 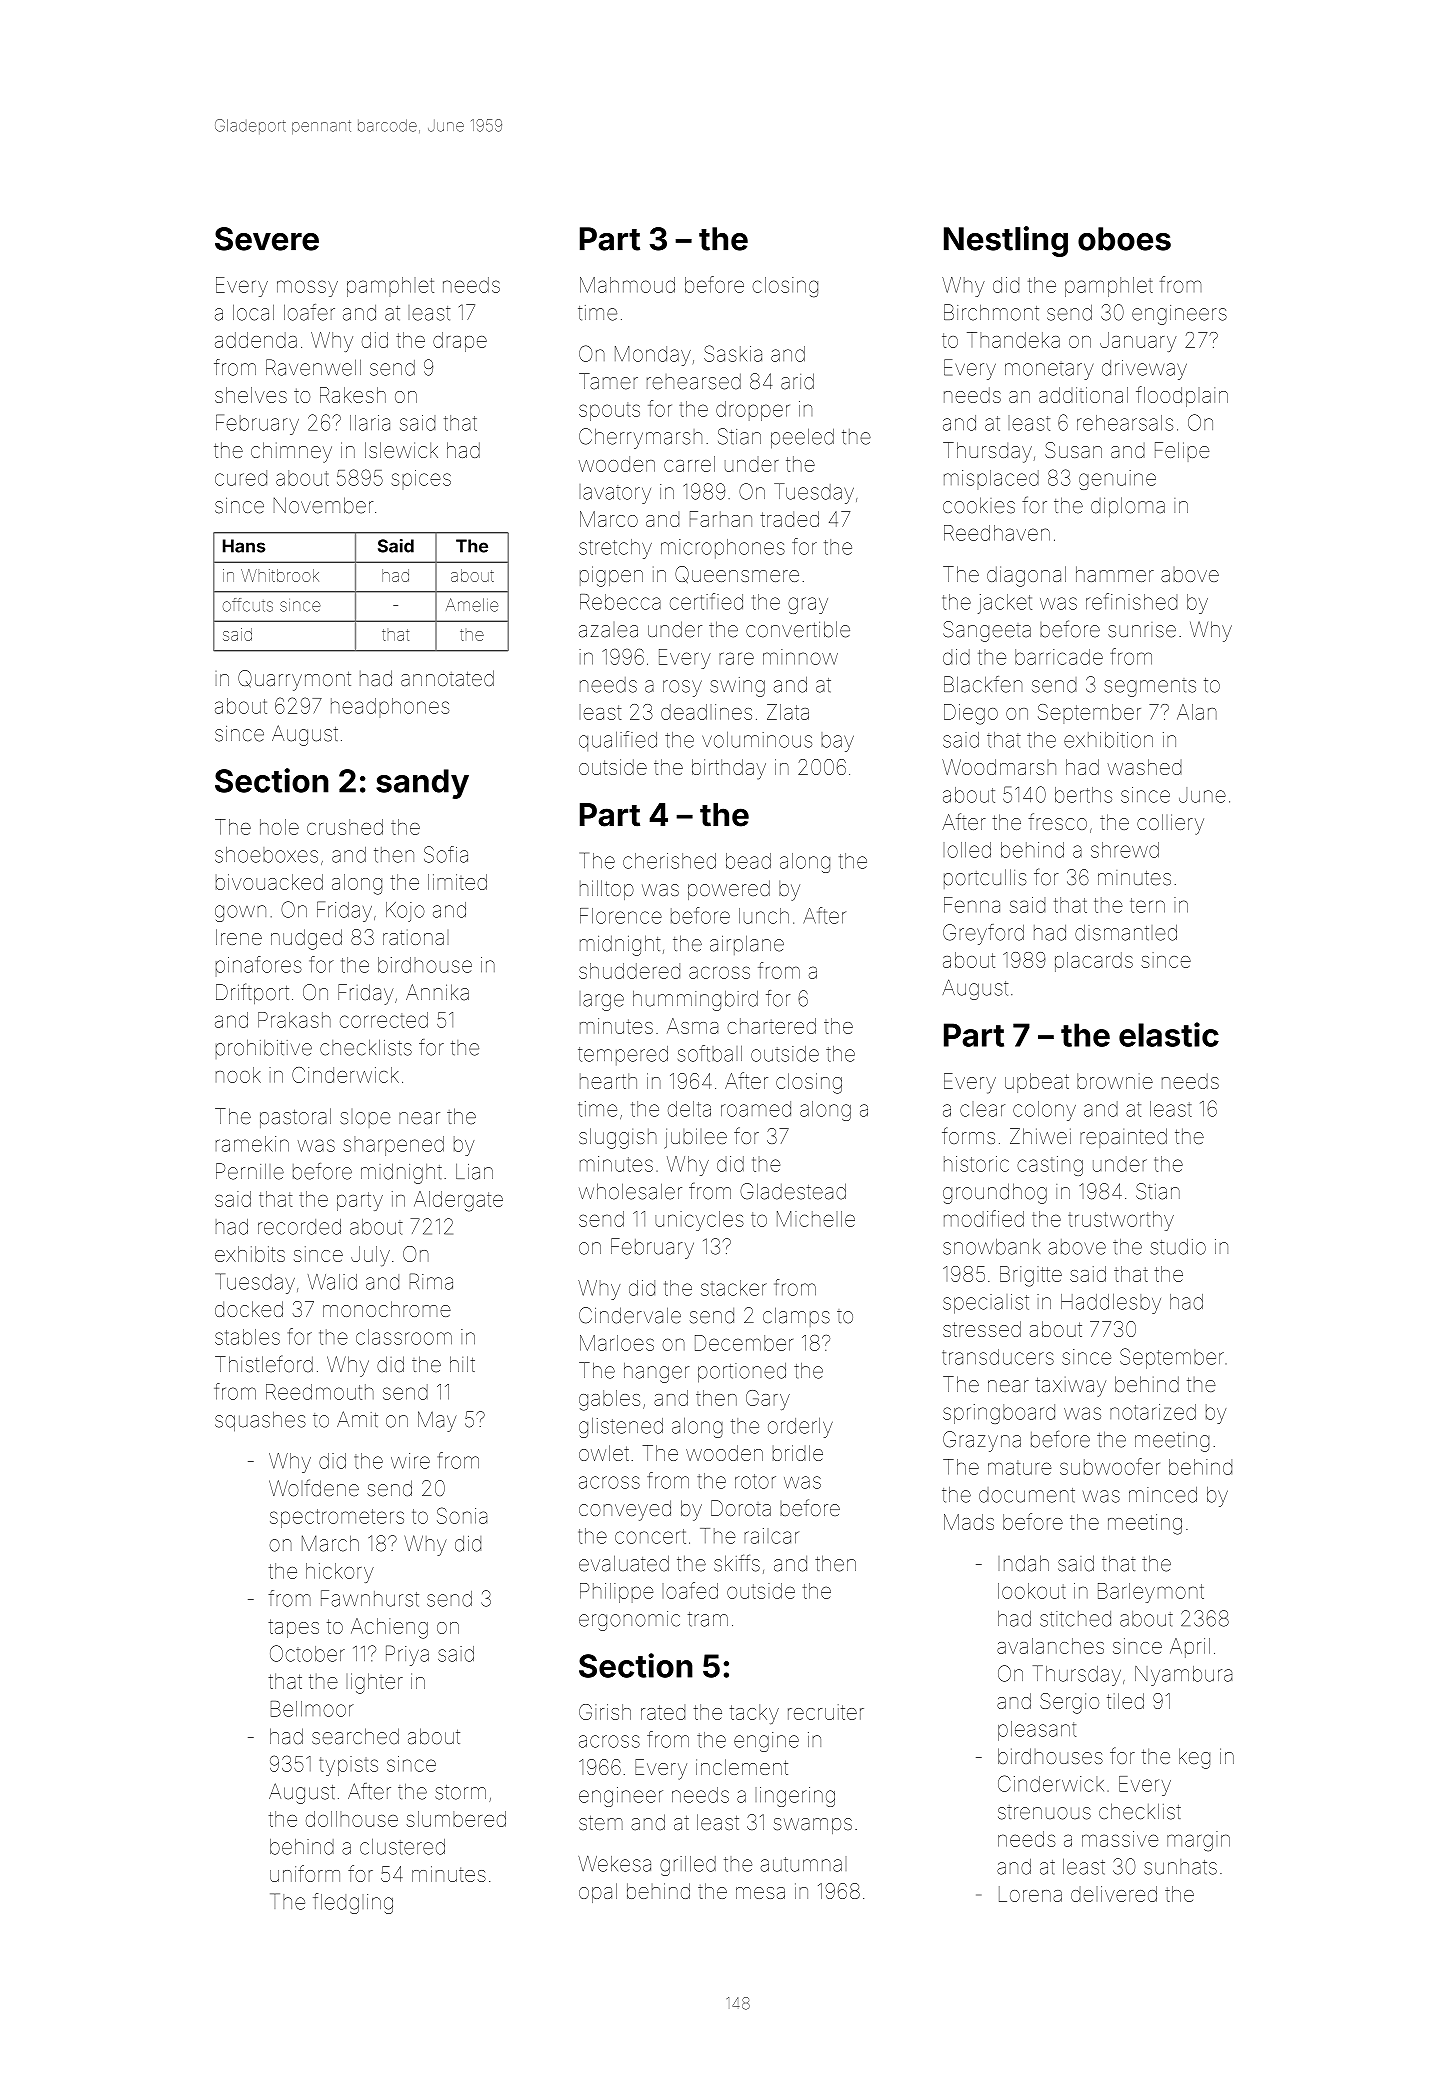 What do you see at coordinates (1031, 1276) in the document?
I see `Brigitte` at bounding box center [1031, 1276].
